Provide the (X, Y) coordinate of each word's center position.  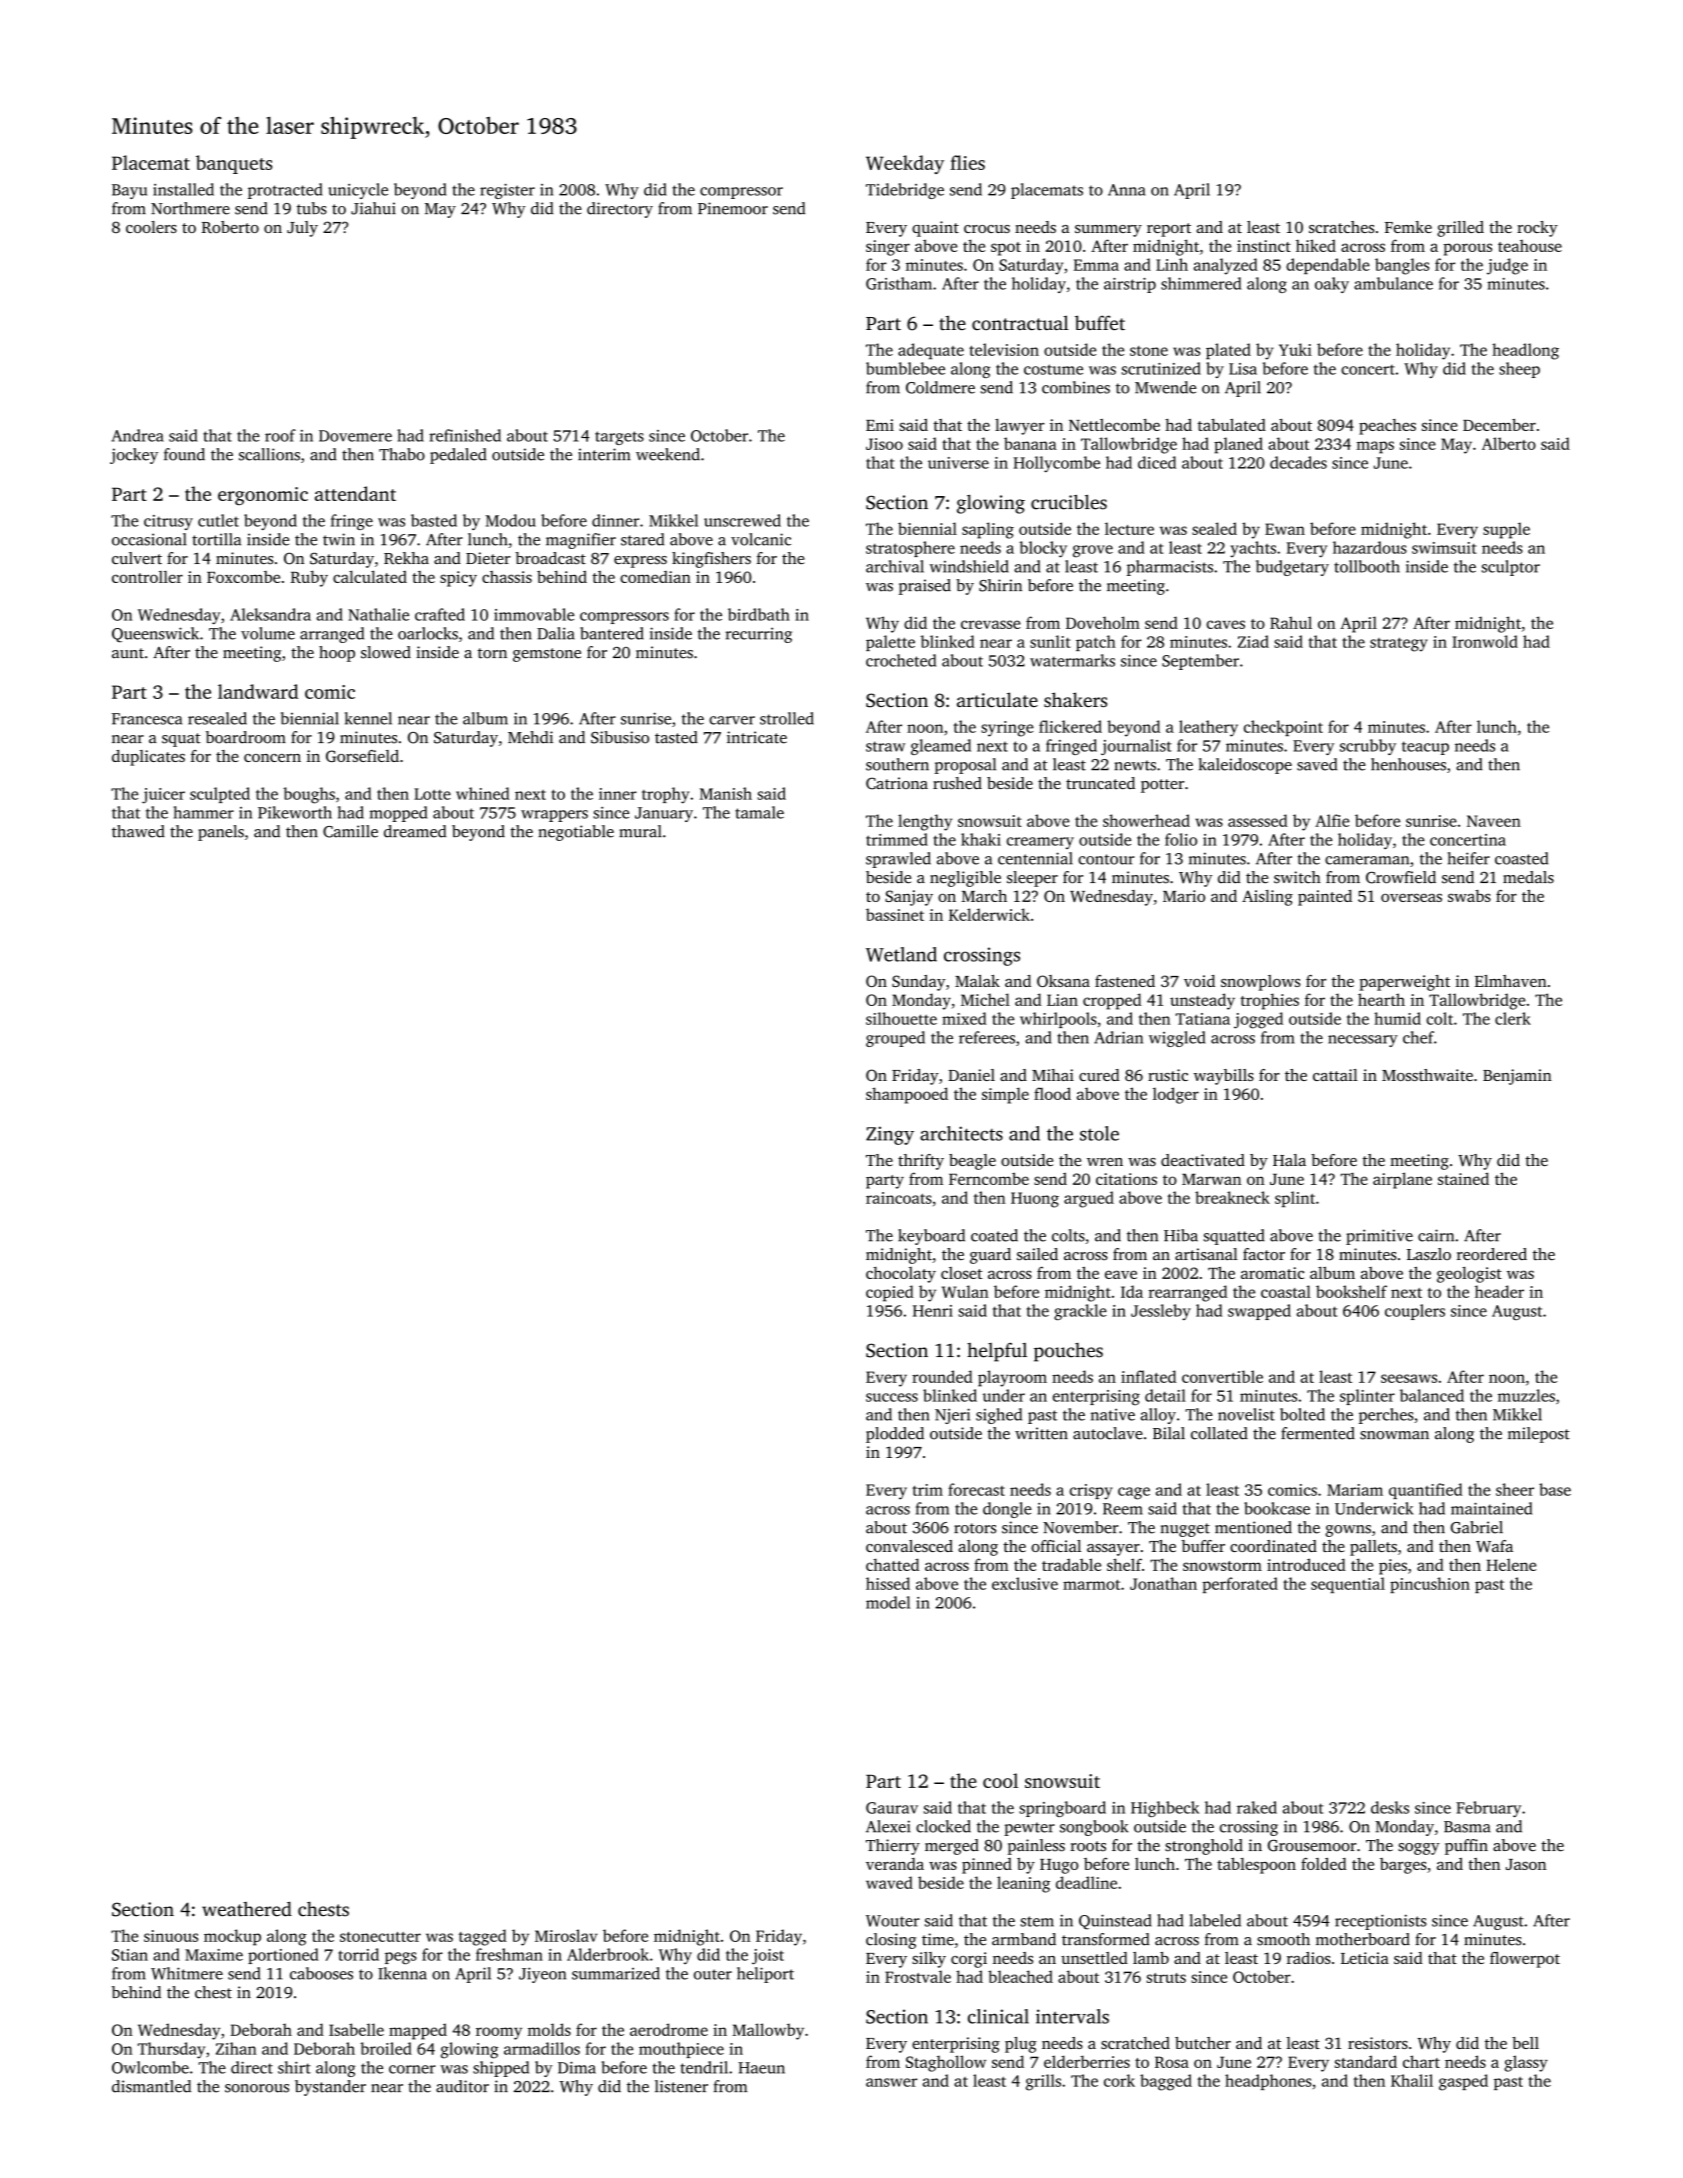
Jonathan (1163, 1583)
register (507, 191)
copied (890, 1293)
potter (1162, 786)
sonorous (257, 2088)
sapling (988, 530)
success (892, 1397)
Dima (577, 2067)
